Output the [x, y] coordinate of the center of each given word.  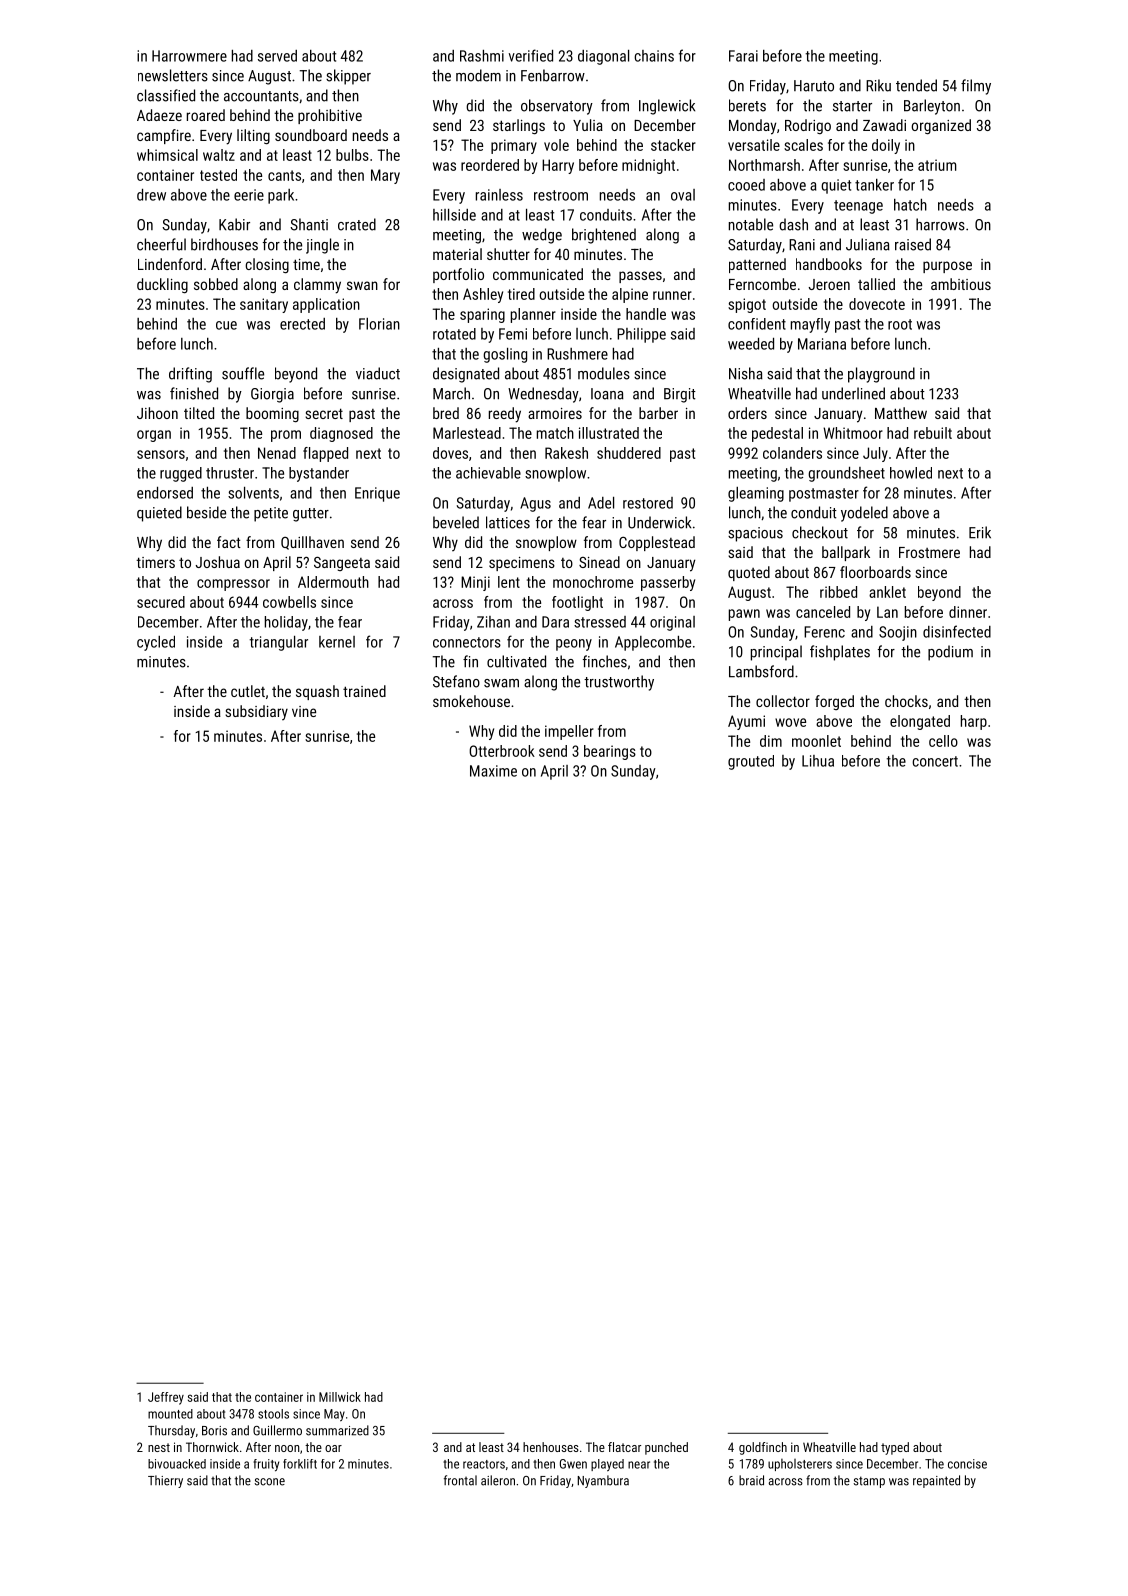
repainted [936, 1481]
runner [672, 295]
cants [284, 175]
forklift [300, 1464]
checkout [820, 532]
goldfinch [763, 1448]
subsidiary [256, 712]
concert [935, 761]
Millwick [340, 1397]
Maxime [493, 771]
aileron [498, 1480]
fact [229, 542]
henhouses [551, 1447]
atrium [937, 165]
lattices [508, 522]
